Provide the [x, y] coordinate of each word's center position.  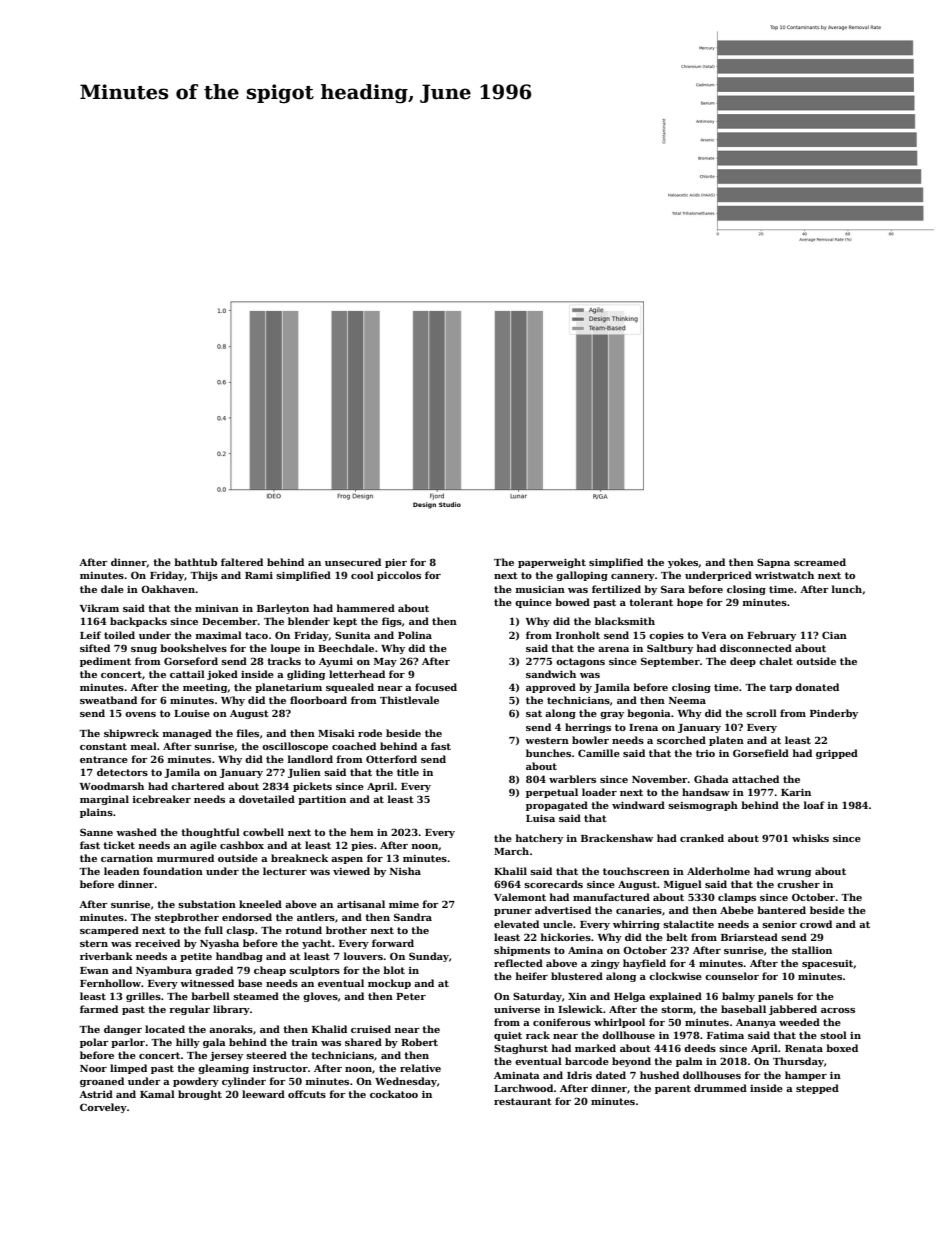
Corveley [103, 1108]
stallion [812, 950]
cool [362, 575]
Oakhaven [168, 589]
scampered [109, 931]
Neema [687, 700]
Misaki [336, 733]
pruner [513, 912]
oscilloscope [295, 747]
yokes [683, 563]
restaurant [523, 1101]
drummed [720, 1088]
